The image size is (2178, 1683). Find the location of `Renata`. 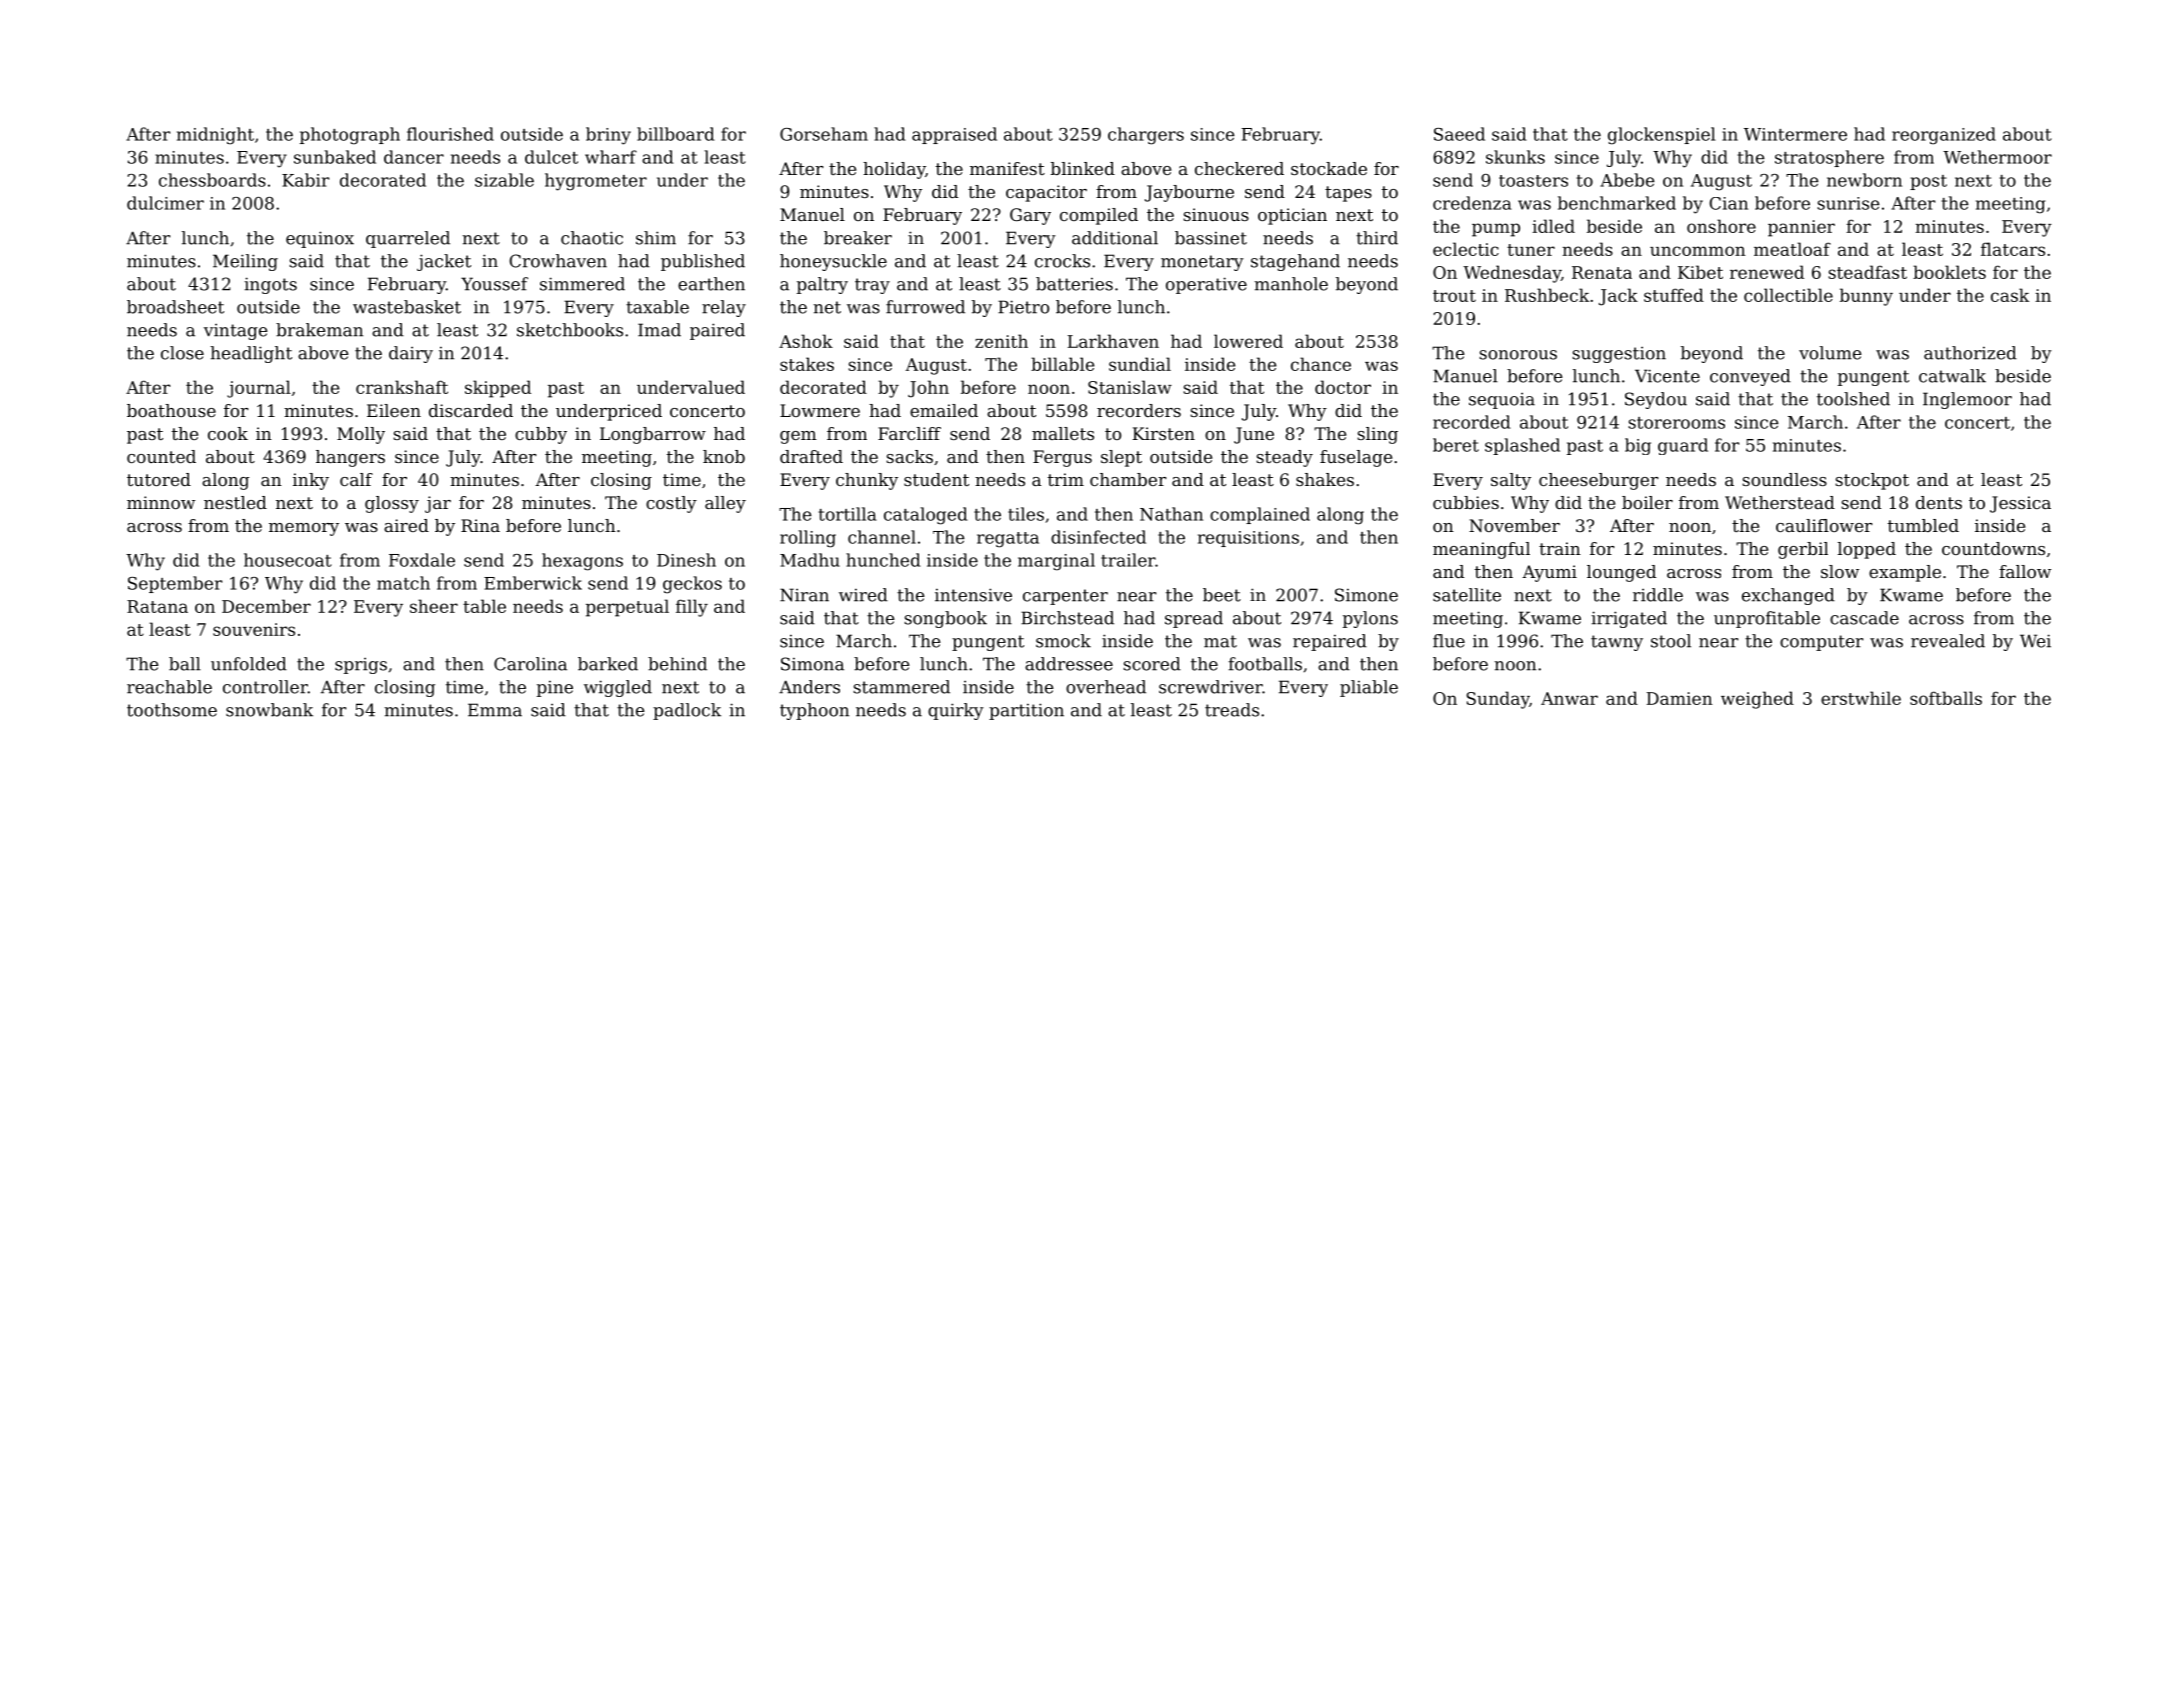

Renata is located at coordinates (1602, 272).
